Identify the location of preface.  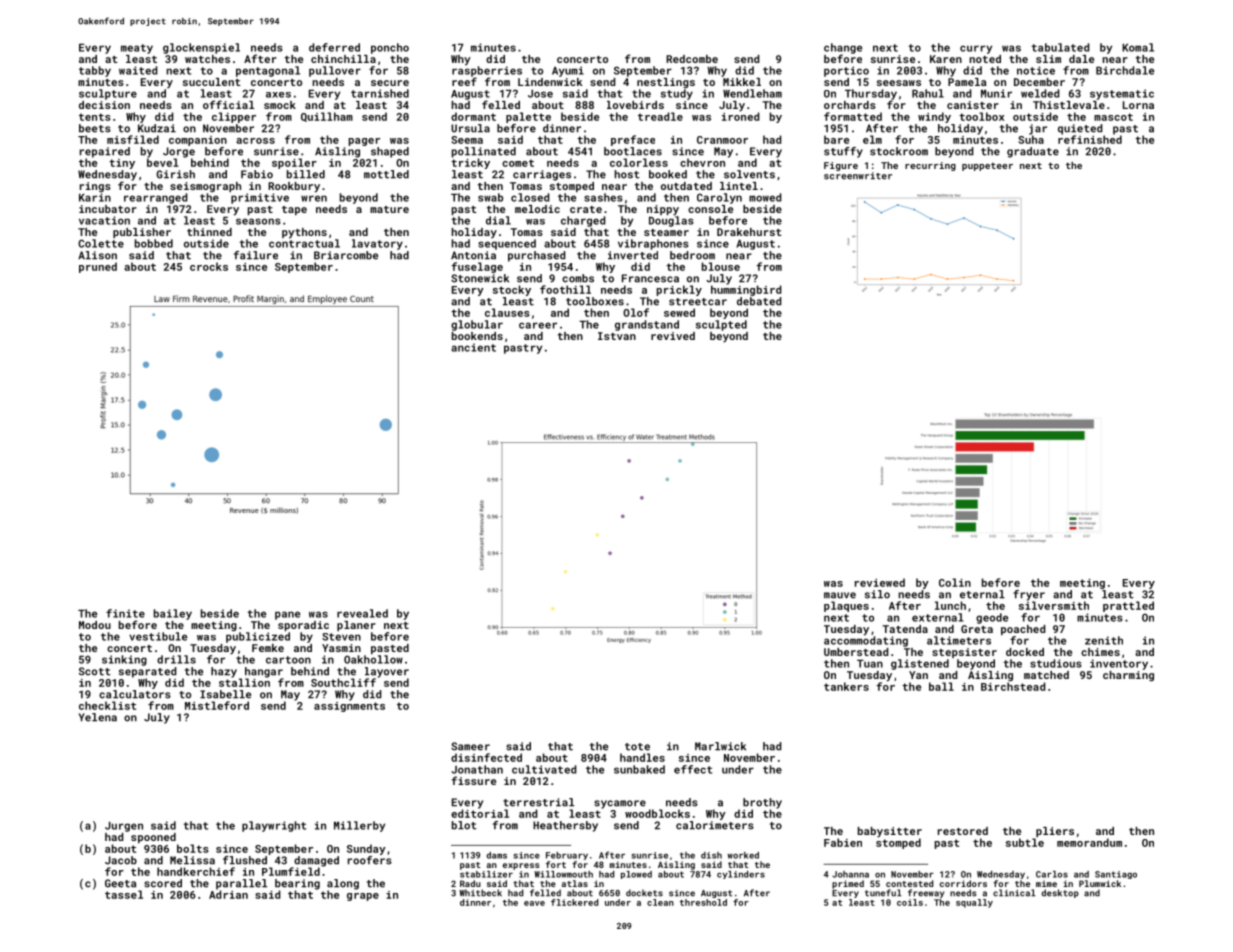
(633, 140).
